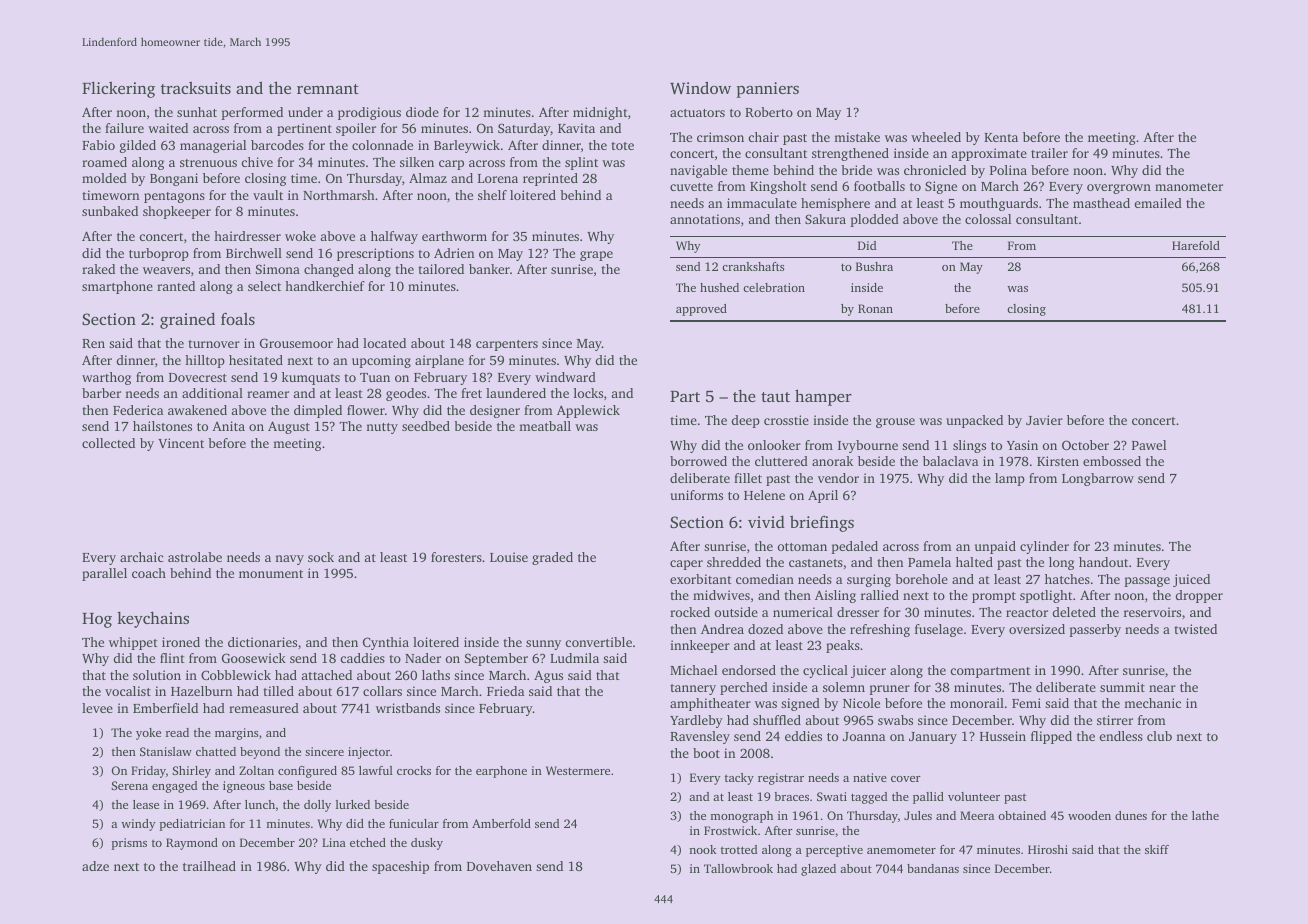 The image size is (1308, 924). Describe the element at coordinates (400, 867) in the screenshot. I see `spaceship` at that location.
